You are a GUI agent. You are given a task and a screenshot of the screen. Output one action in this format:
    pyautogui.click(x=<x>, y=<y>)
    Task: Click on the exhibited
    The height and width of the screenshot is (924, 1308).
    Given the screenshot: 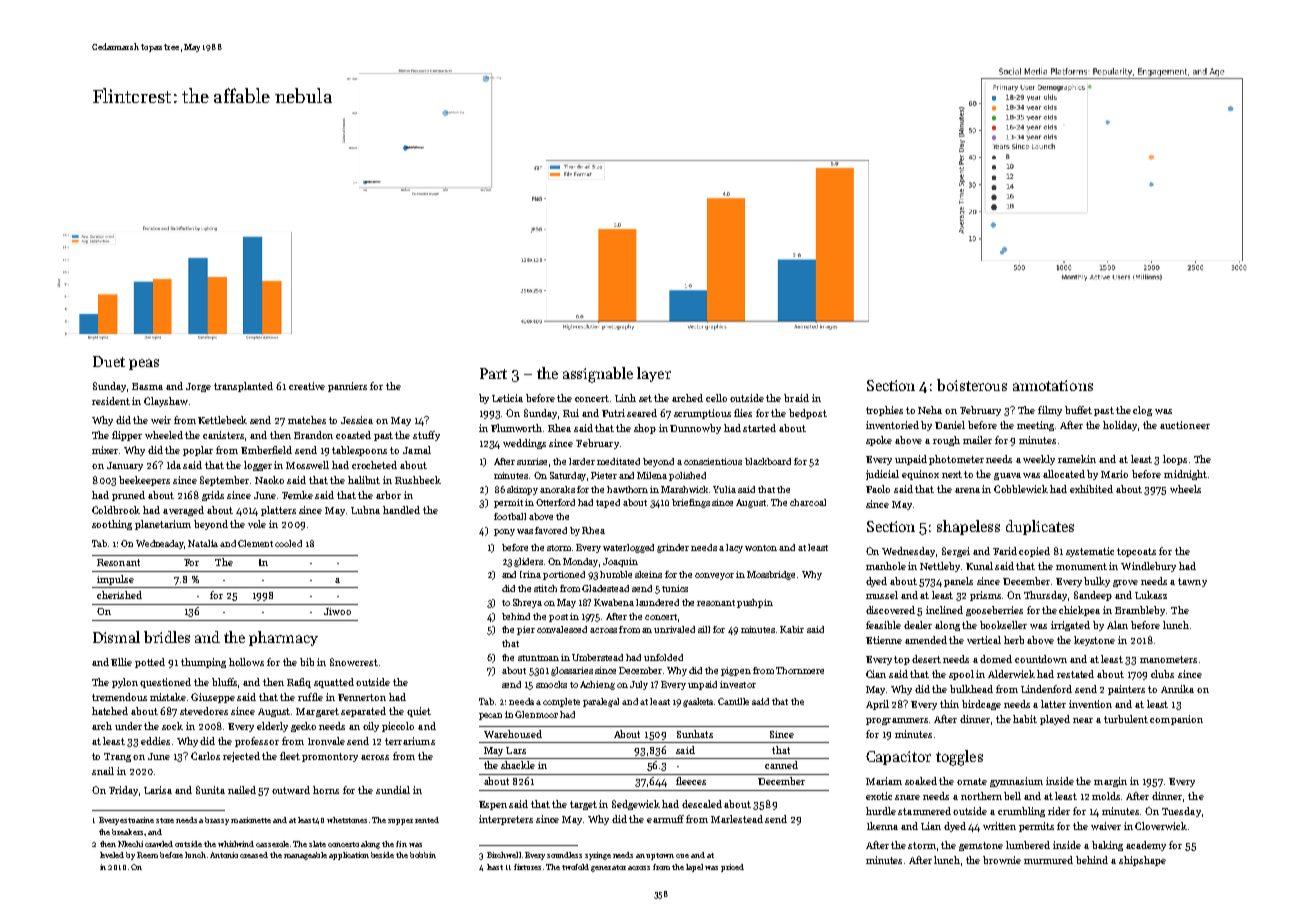 What is the action you would take?
    pyautogui.click(x=1091, y=489)
